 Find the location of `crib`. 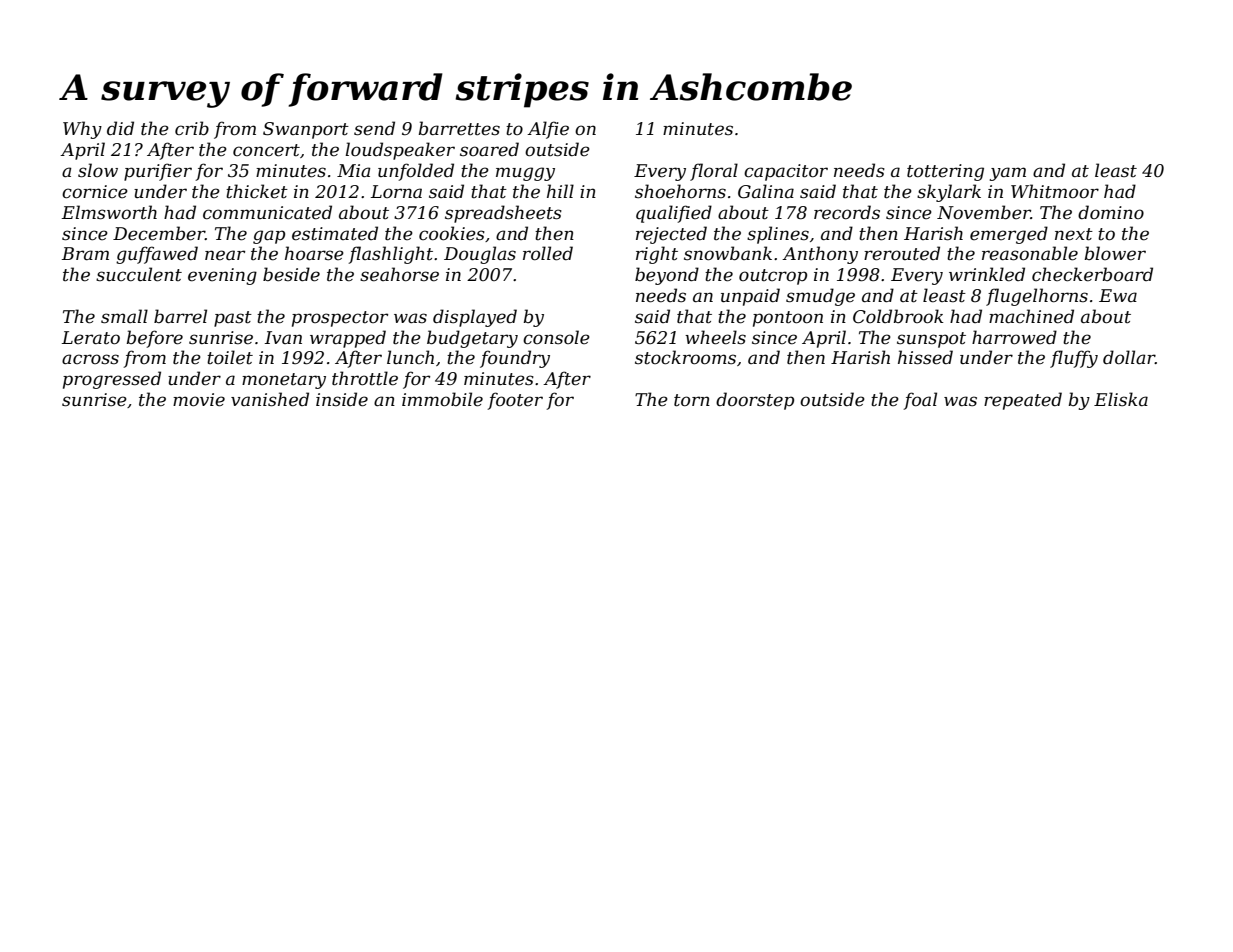

crib is located at coordinates (192, 128).
